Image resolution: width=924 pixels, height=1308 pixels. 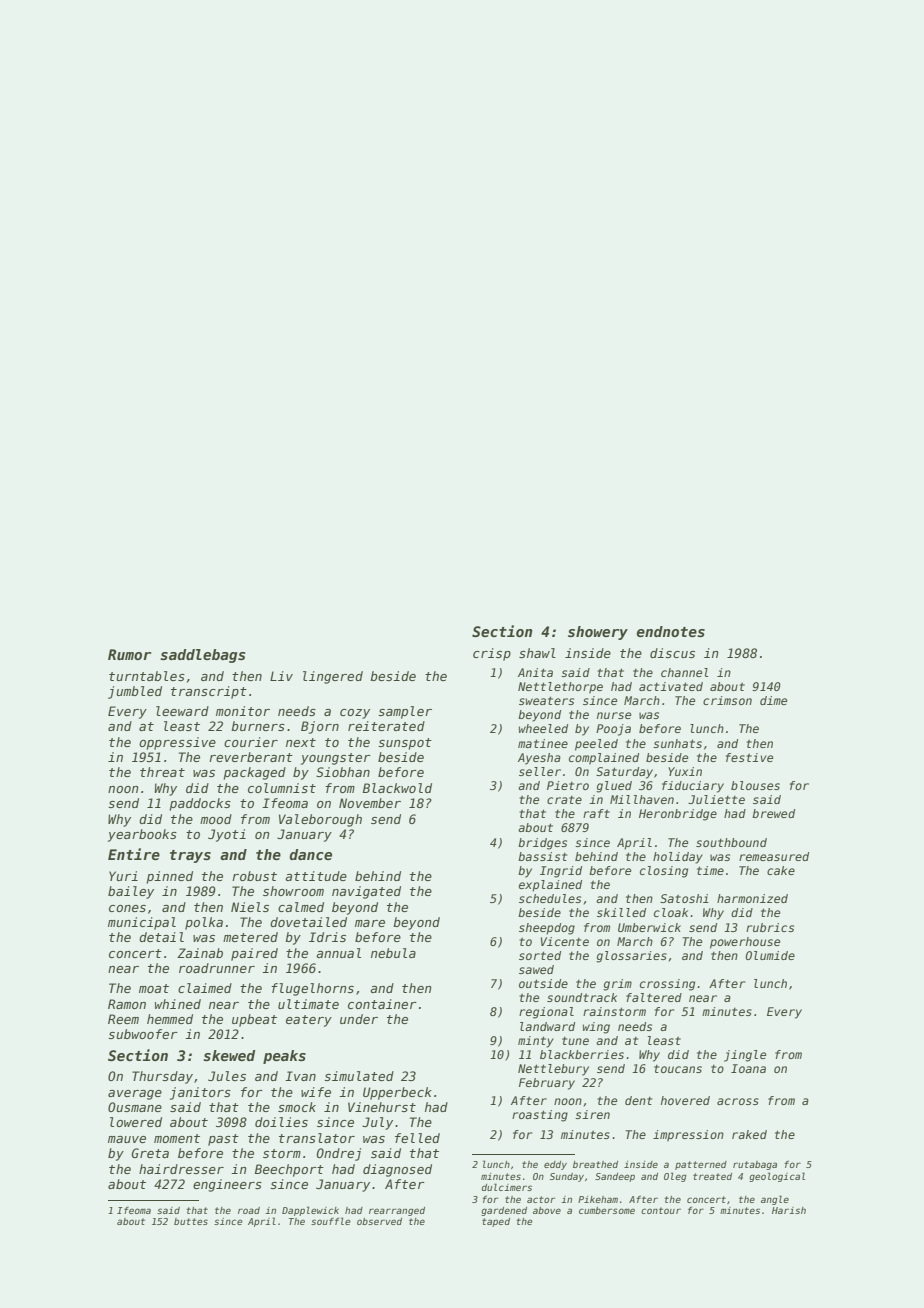 I want to click on saddlebags, so click(x=202, y=656).
